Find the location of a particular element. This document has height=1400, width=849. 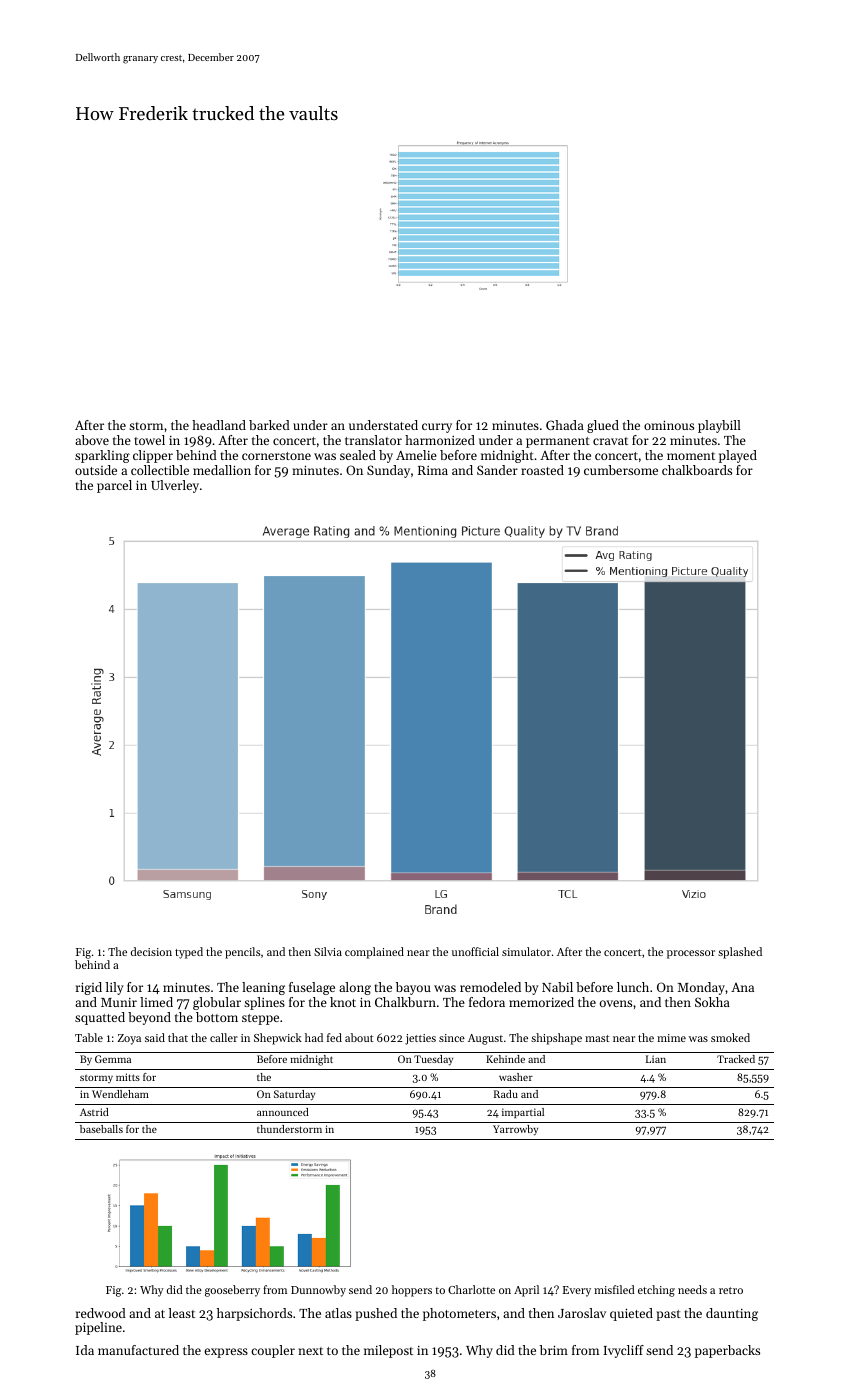

processor is located at coordinates (691, 954).
